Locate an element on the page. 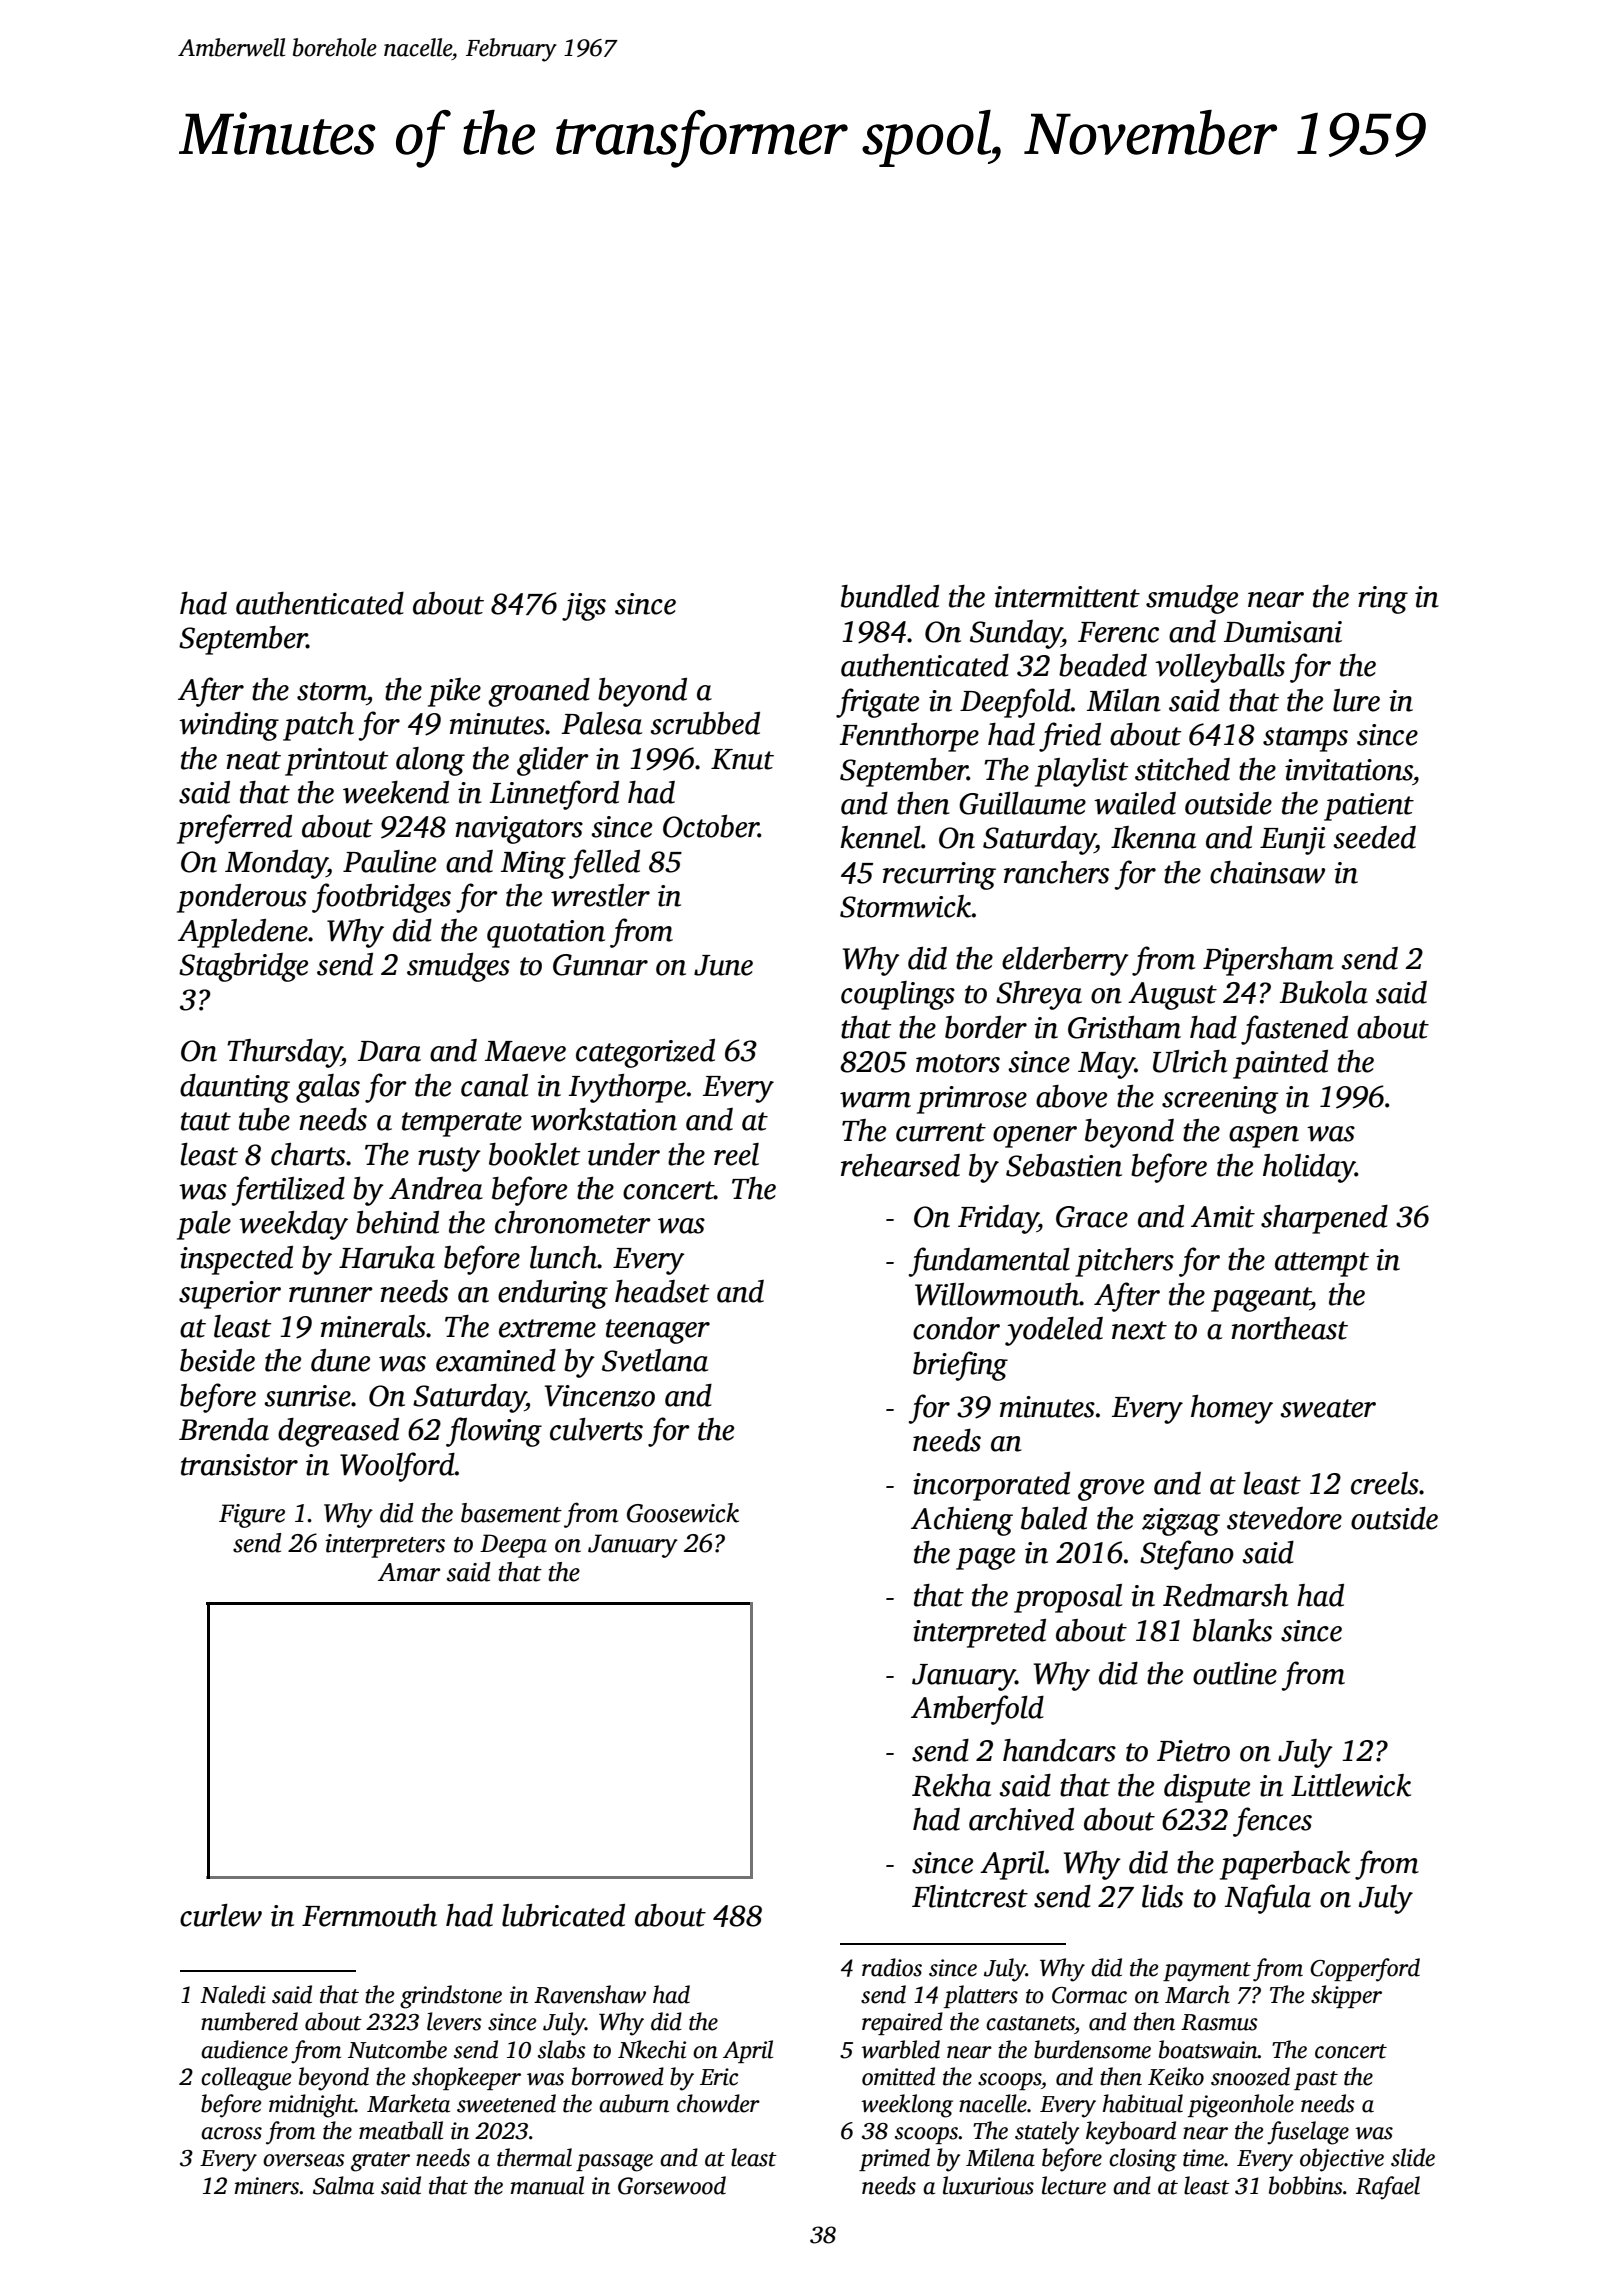 The height and width of the page is (2292, 1620). June is located at coordinates (723, 965).
